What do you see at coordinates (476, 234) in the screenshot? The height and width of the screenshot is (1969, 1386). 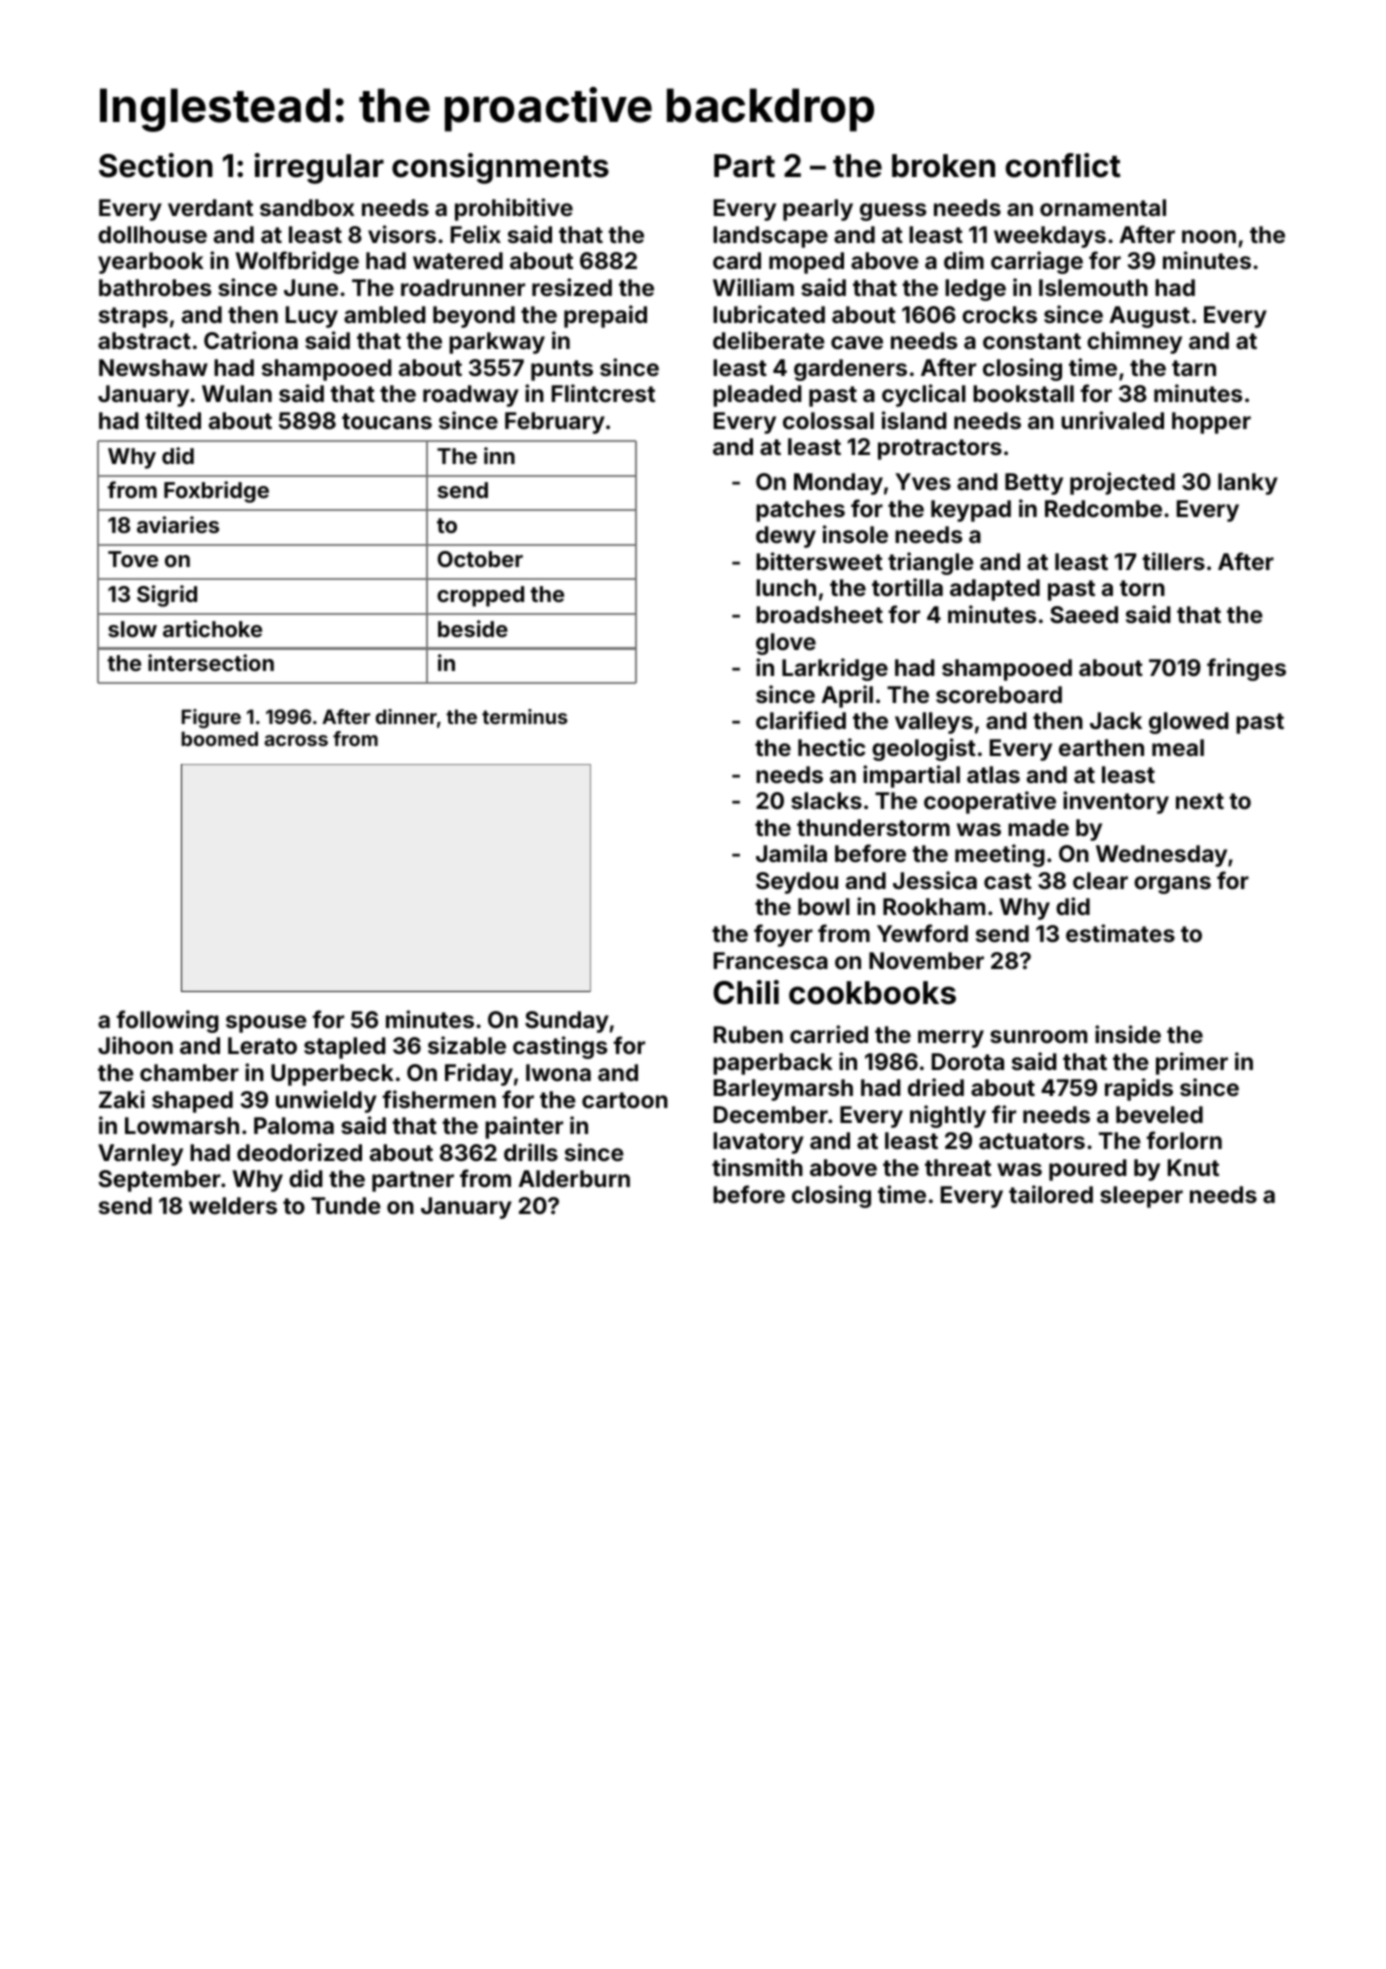 I see `Felix` at bounding box center [476, 234].
